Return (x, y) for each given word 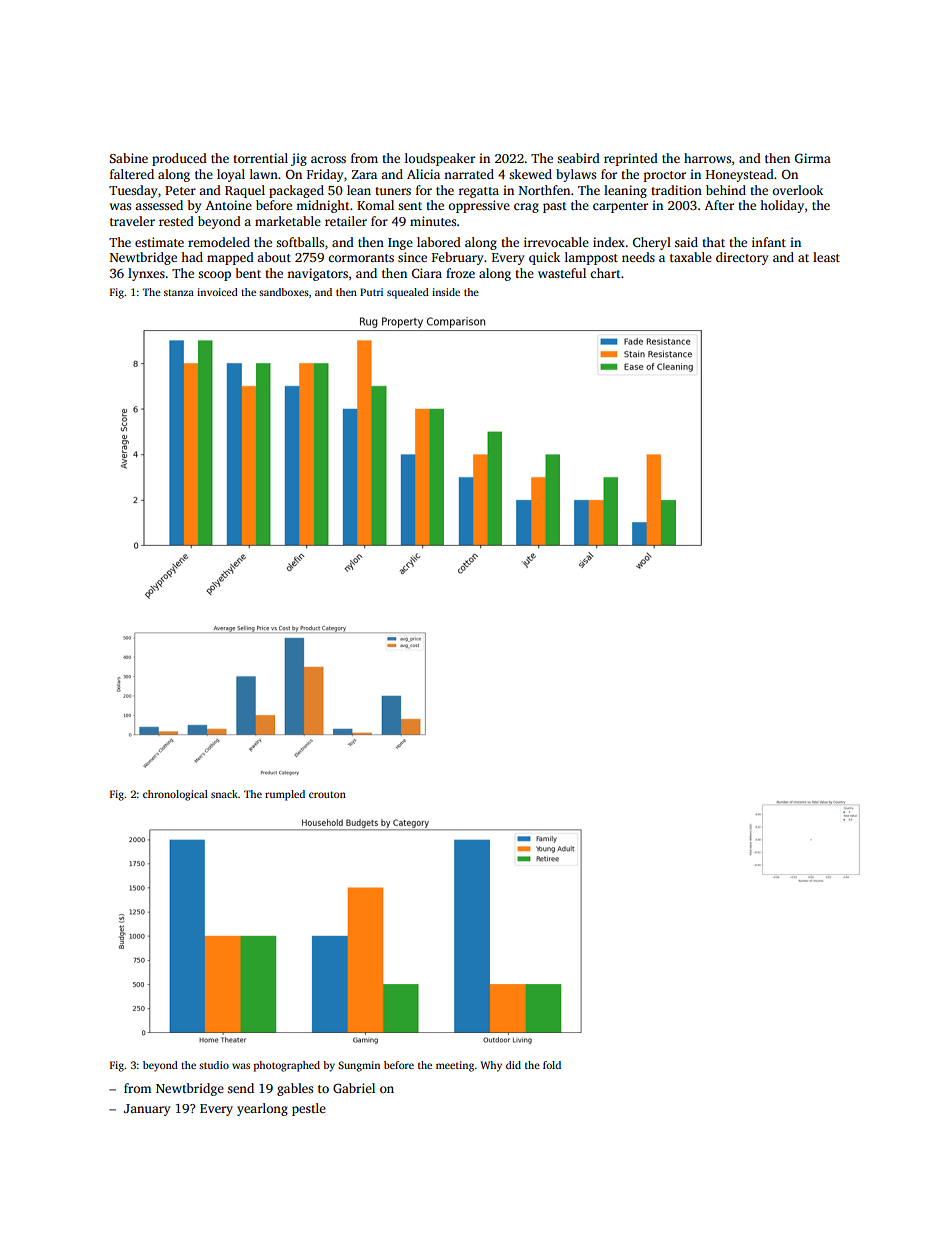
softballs (300, 242)
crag (526, 208)
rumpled (285, 795)
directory (742, 258)
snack (224, 794)
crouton (327, 794)
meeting (455, 1066)
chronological (175, 795)
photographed (287, 1066)
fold (552, 1065)
